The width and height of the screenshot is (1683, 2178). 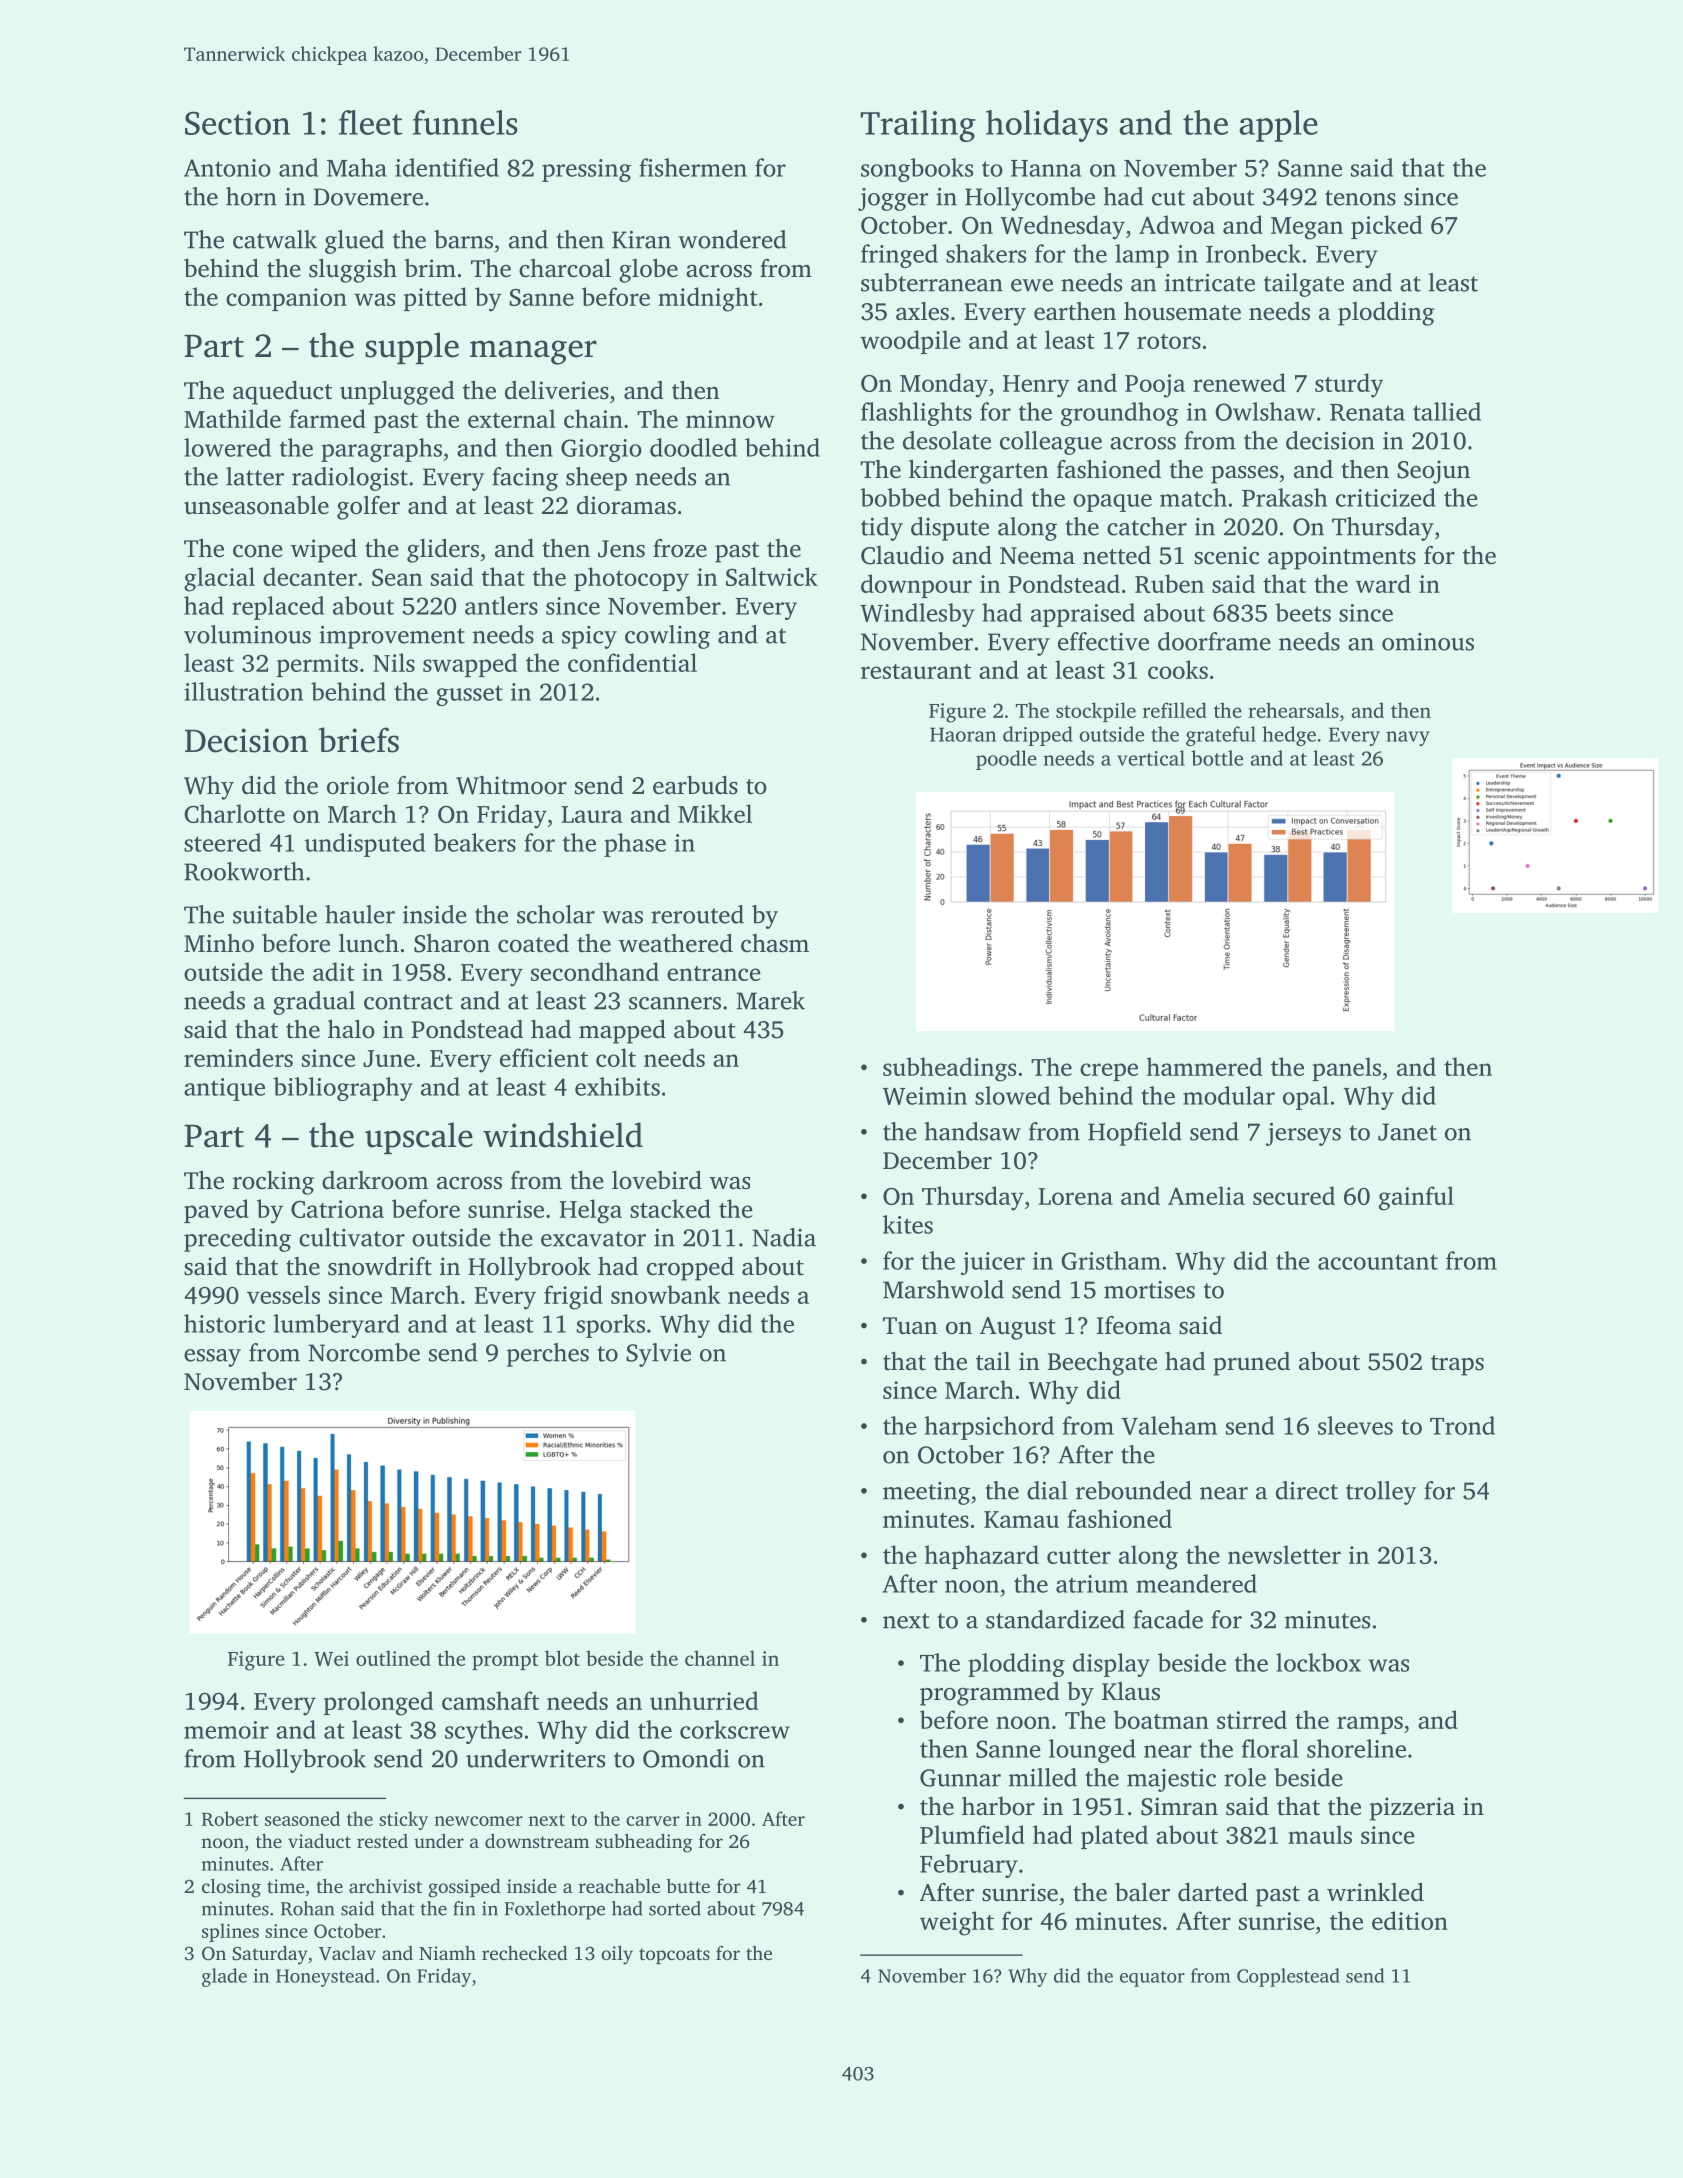 What do you see at coordinates (674, 1956) in the screenshot?
I see `topcoats` at bounding box center [674, 1956].
